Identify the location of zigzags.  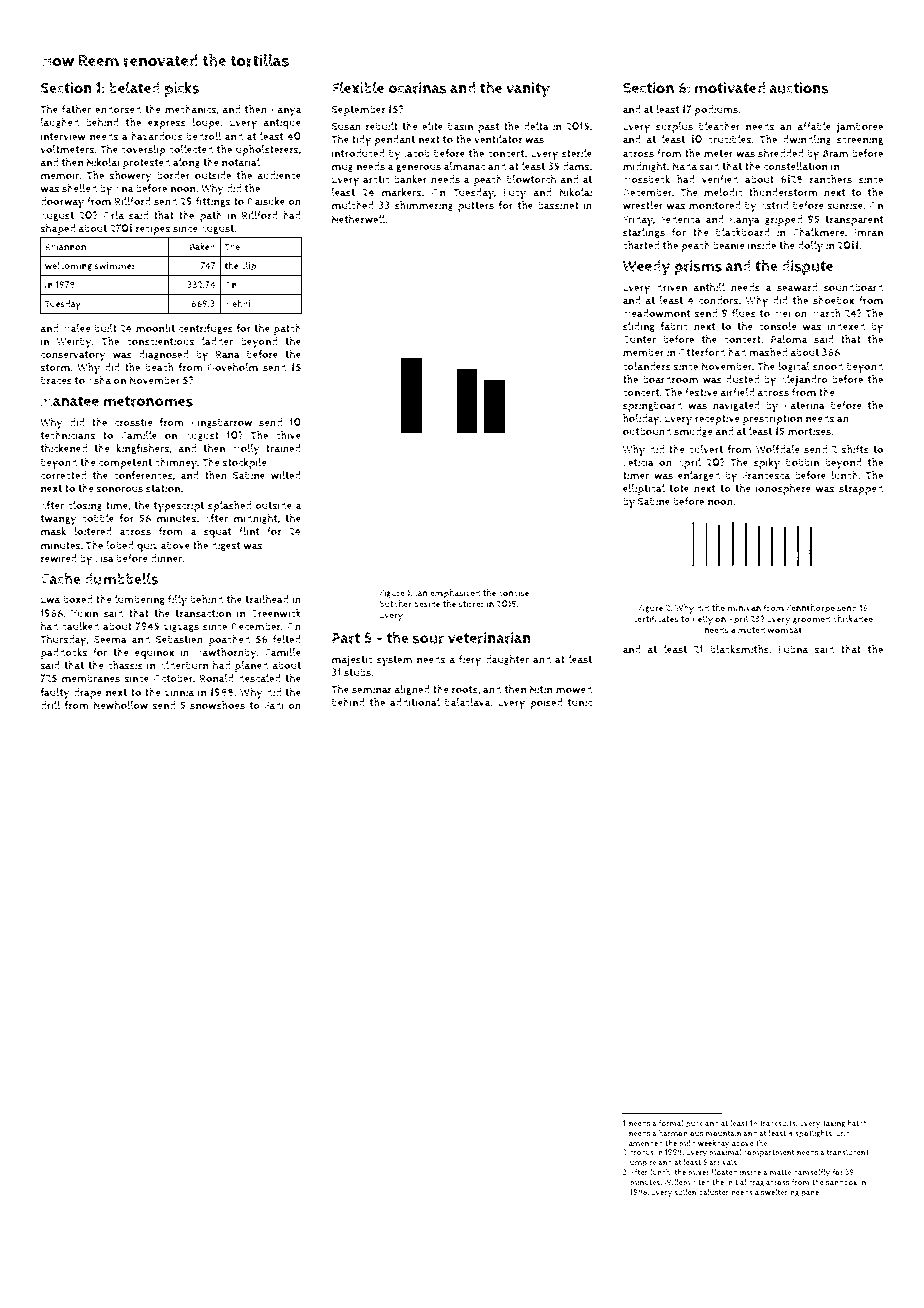
(181, 627).
